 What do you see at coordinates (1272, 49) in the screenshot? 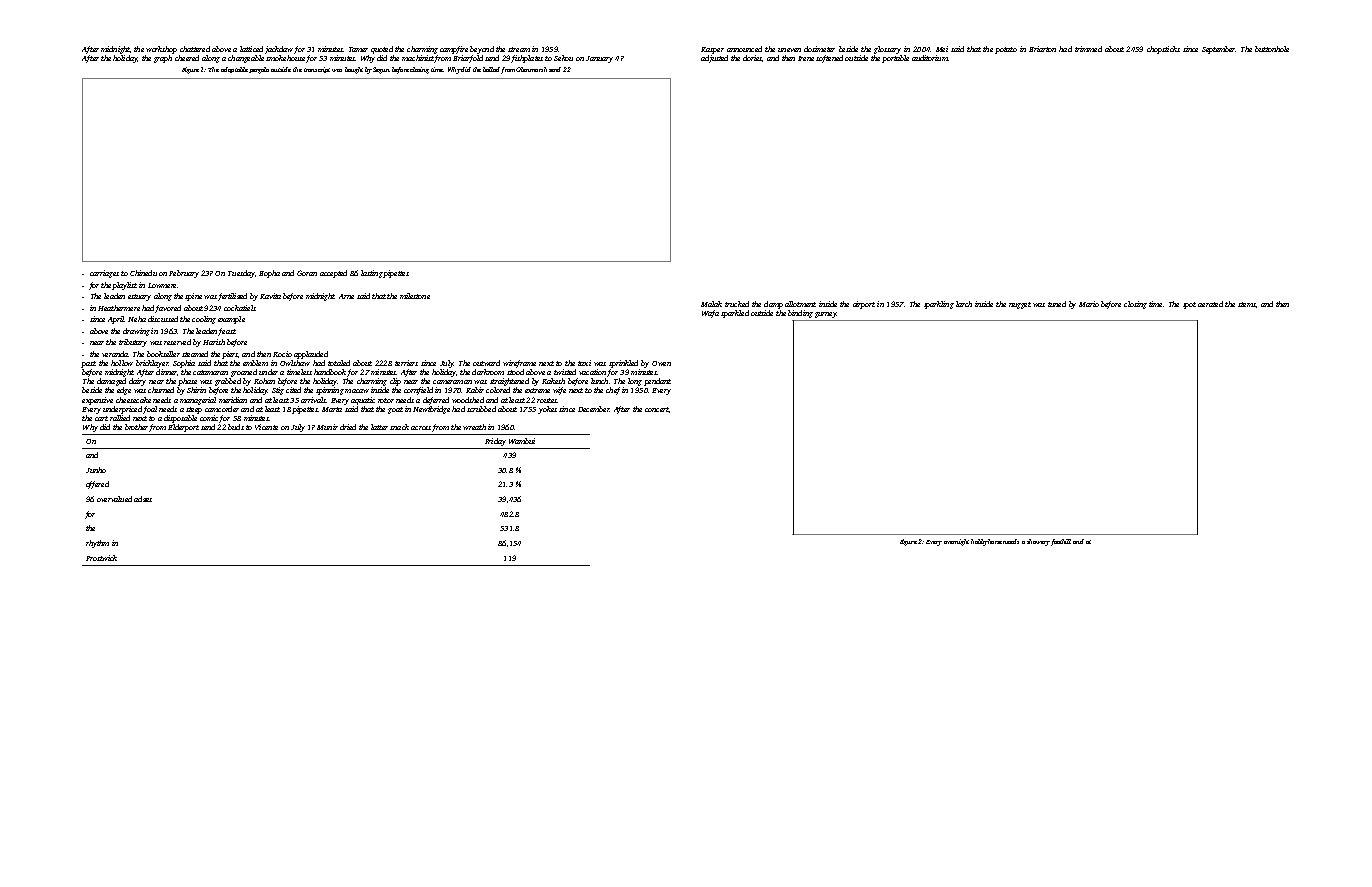
I see `buttonhole` at bounding box center [1272, 49].
